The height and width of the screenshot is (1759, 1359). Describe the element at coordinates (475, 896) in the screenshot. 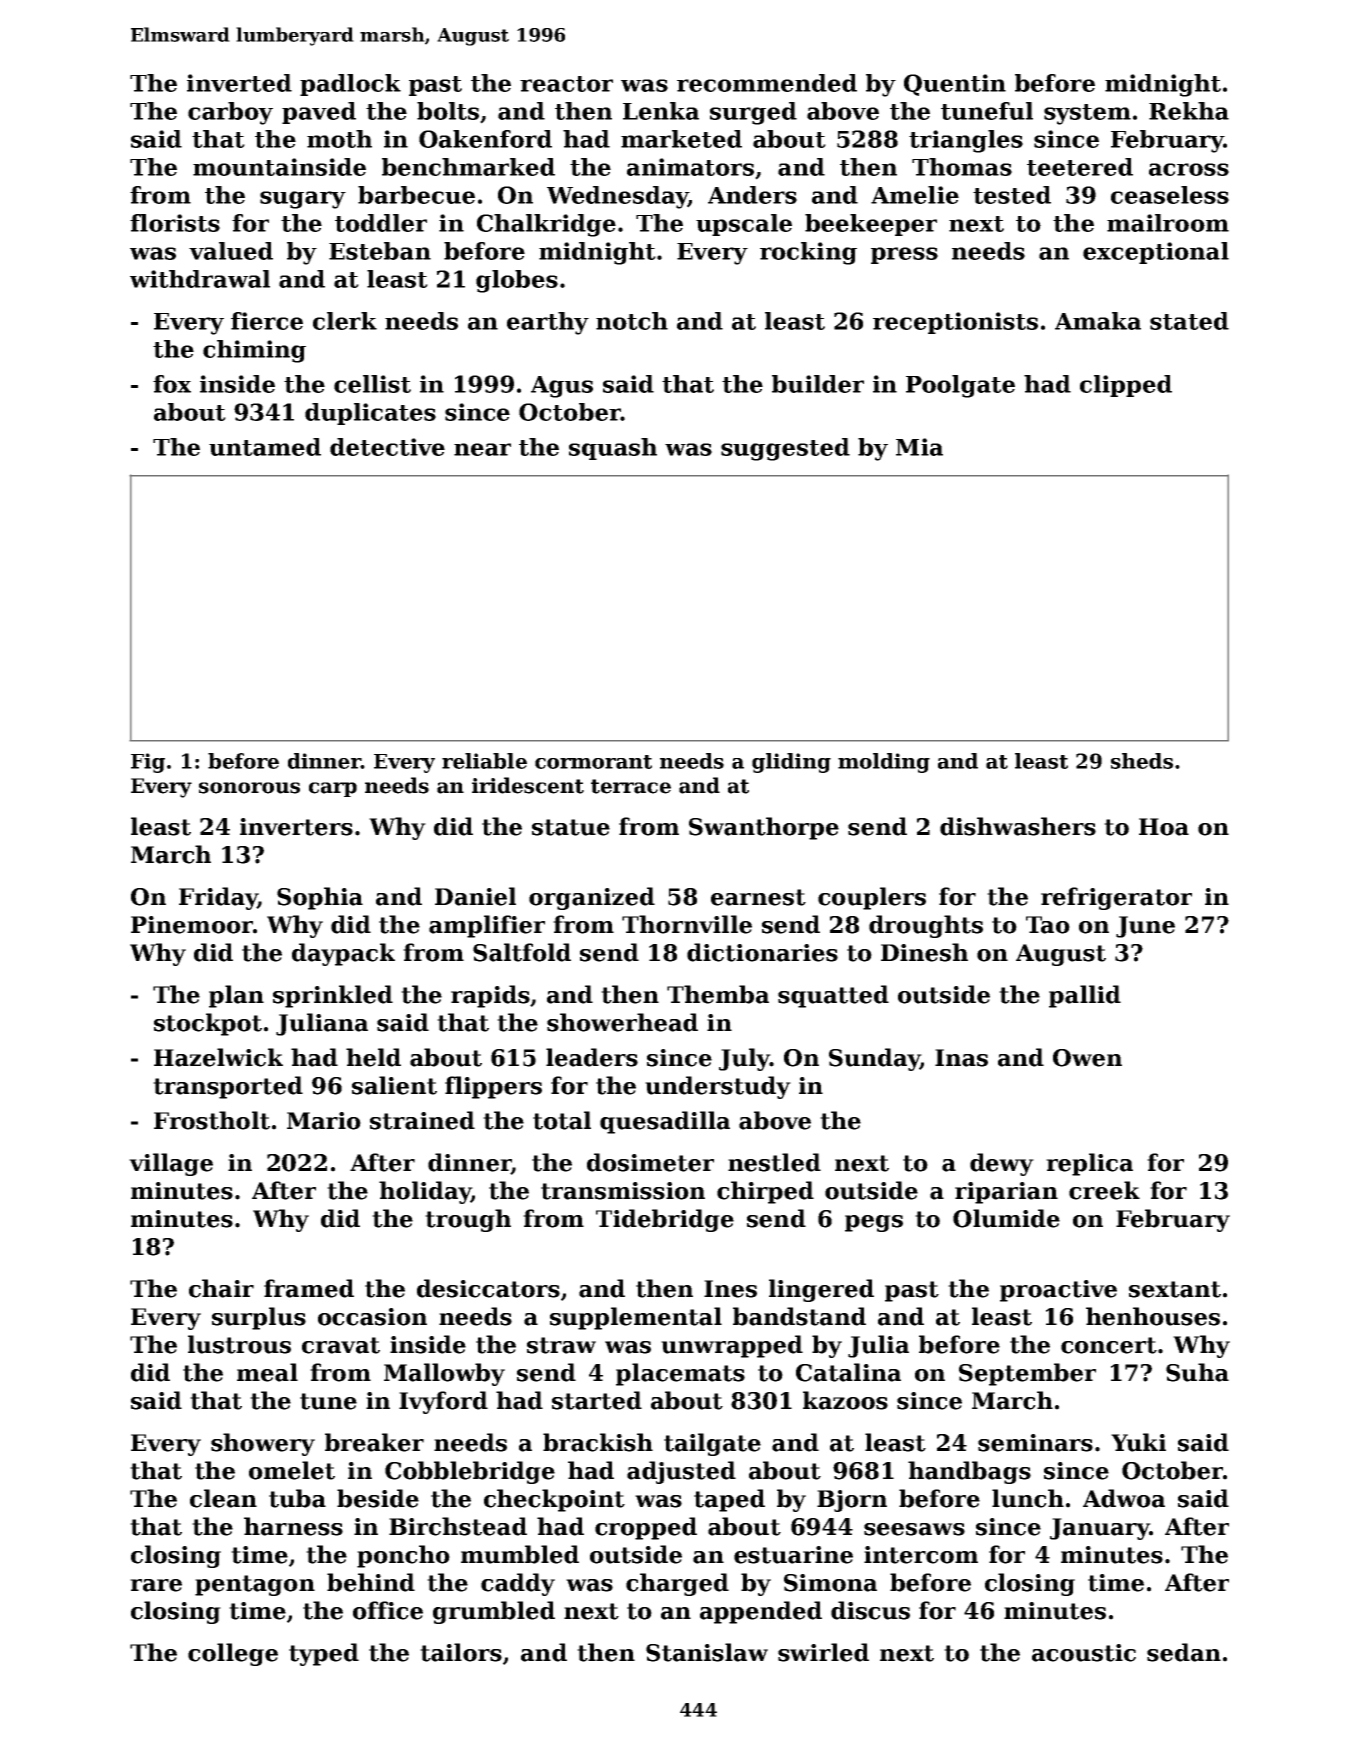

I see `Daniel` at that location.
